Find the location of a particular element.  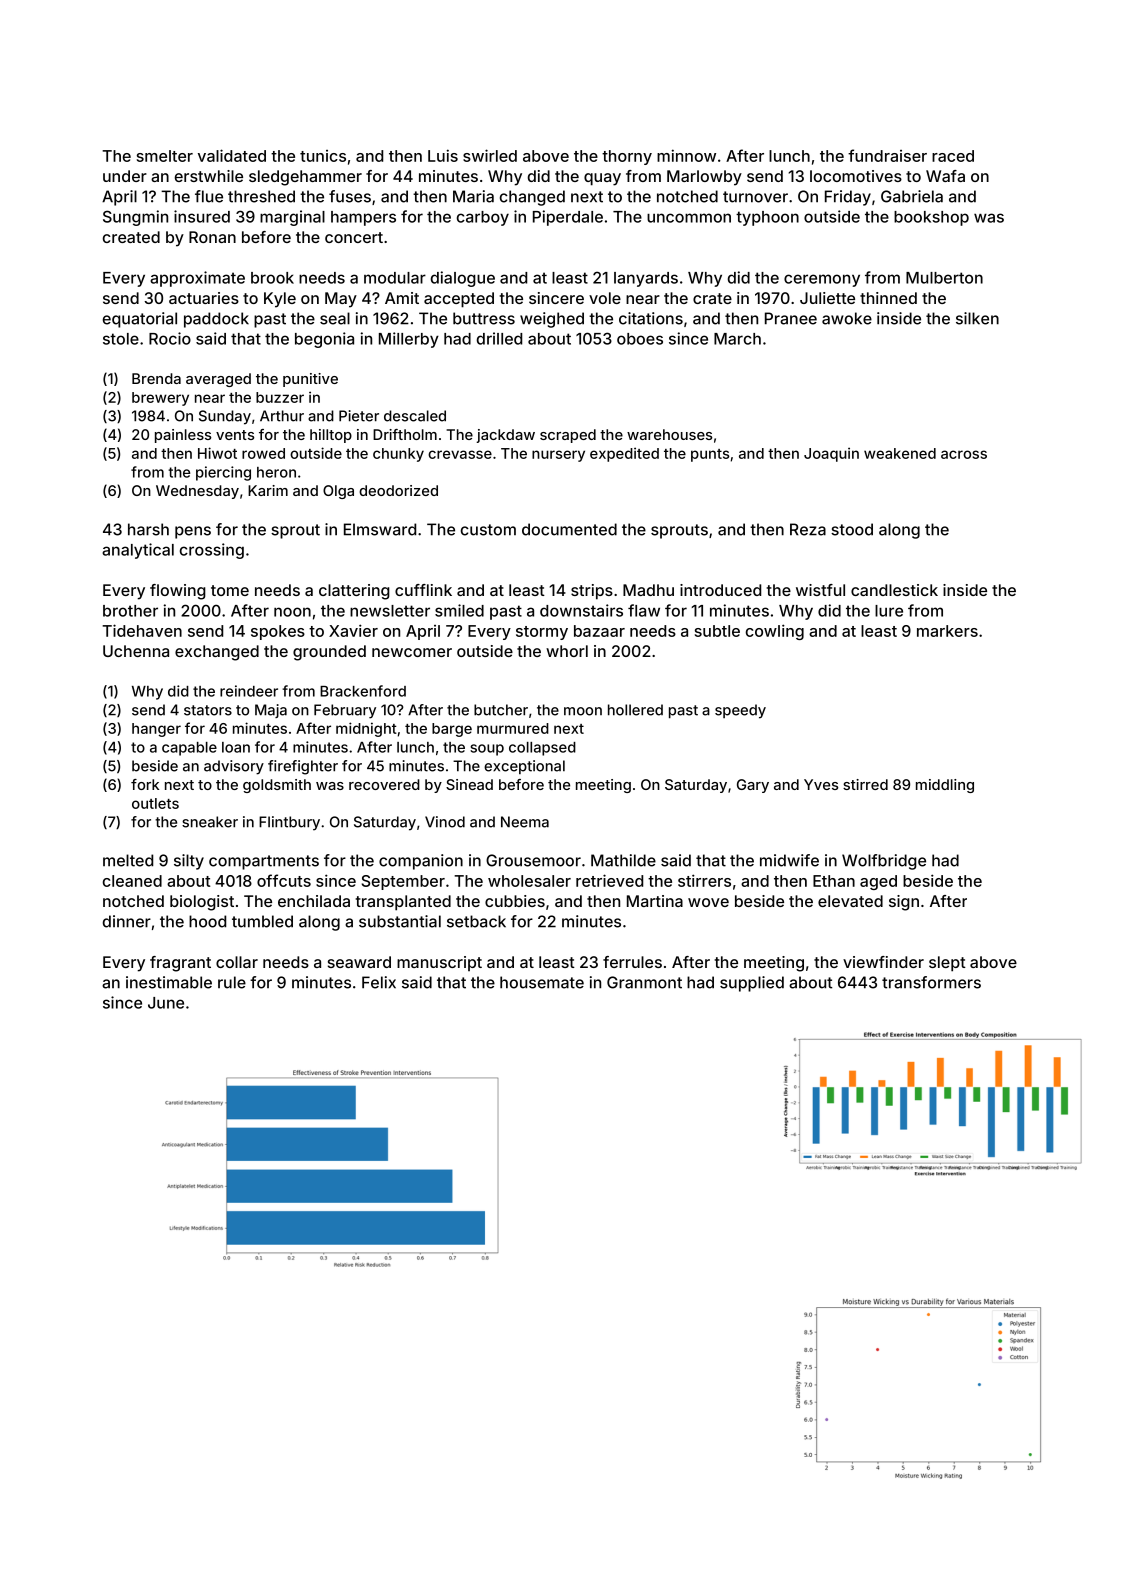

Yves is located at coordinates (821, 784).
